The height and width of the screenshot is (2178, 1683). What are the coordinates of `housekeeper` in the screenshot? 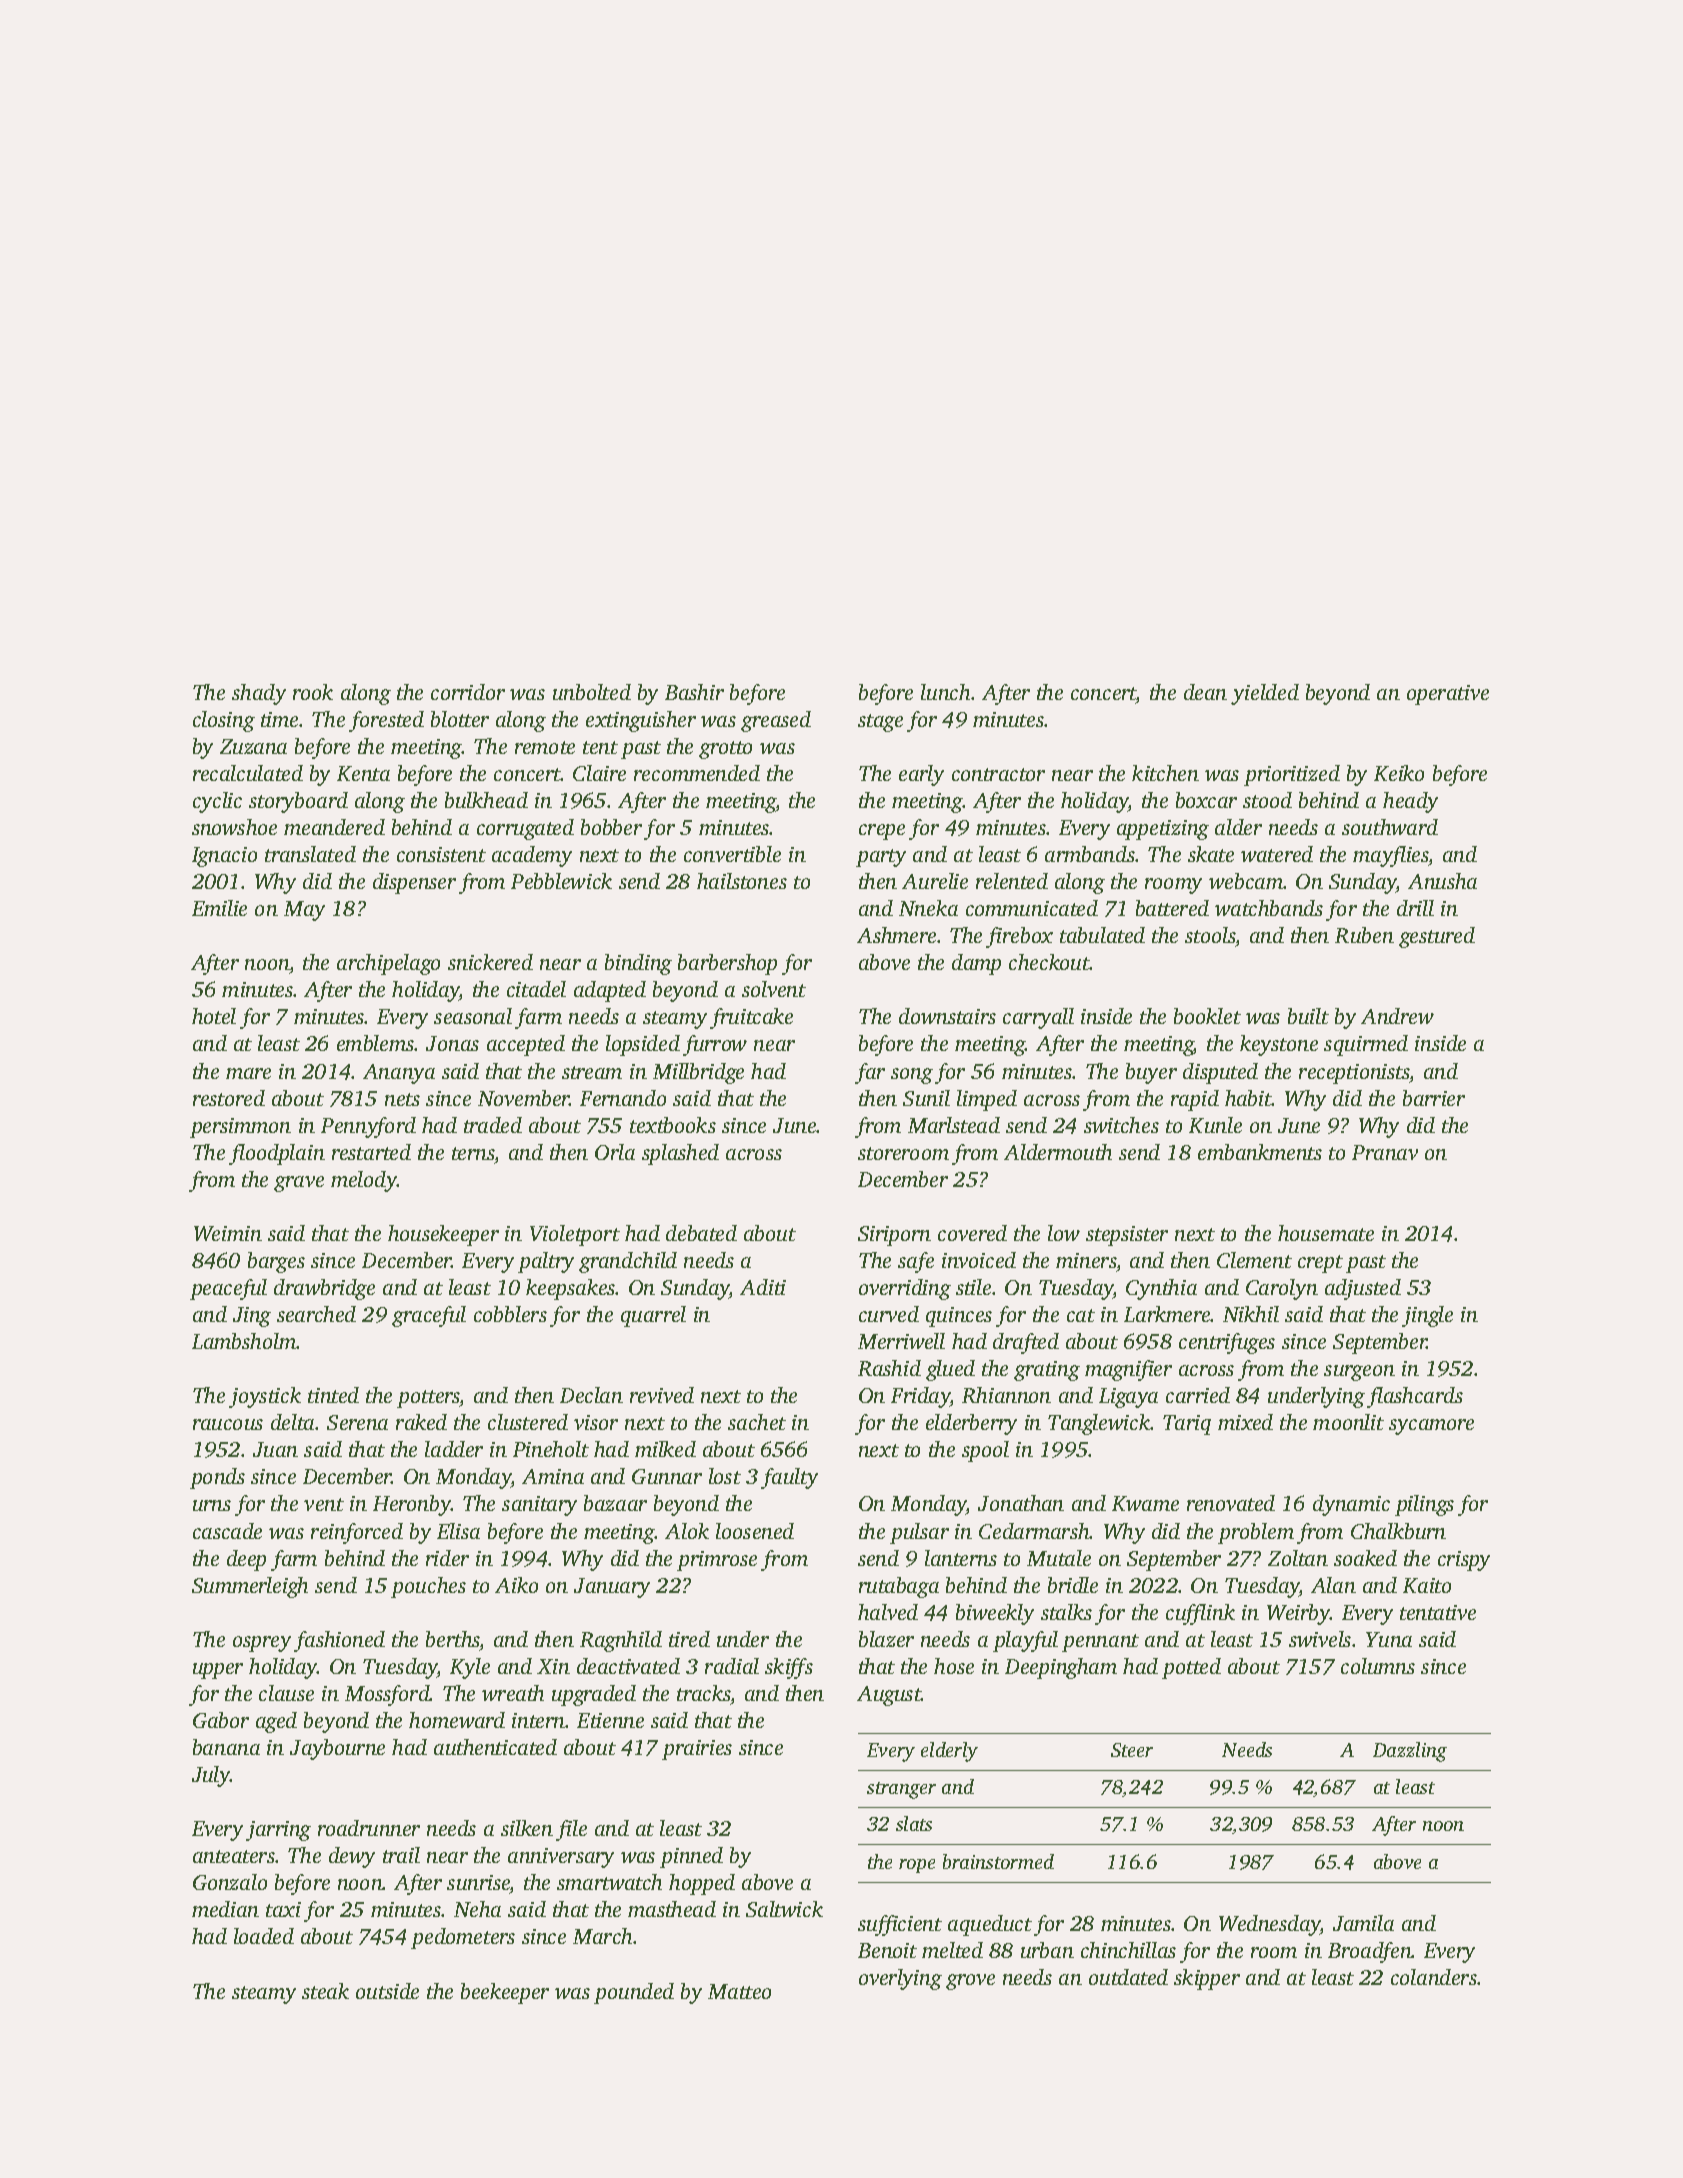 It's located at (443, 1235).
